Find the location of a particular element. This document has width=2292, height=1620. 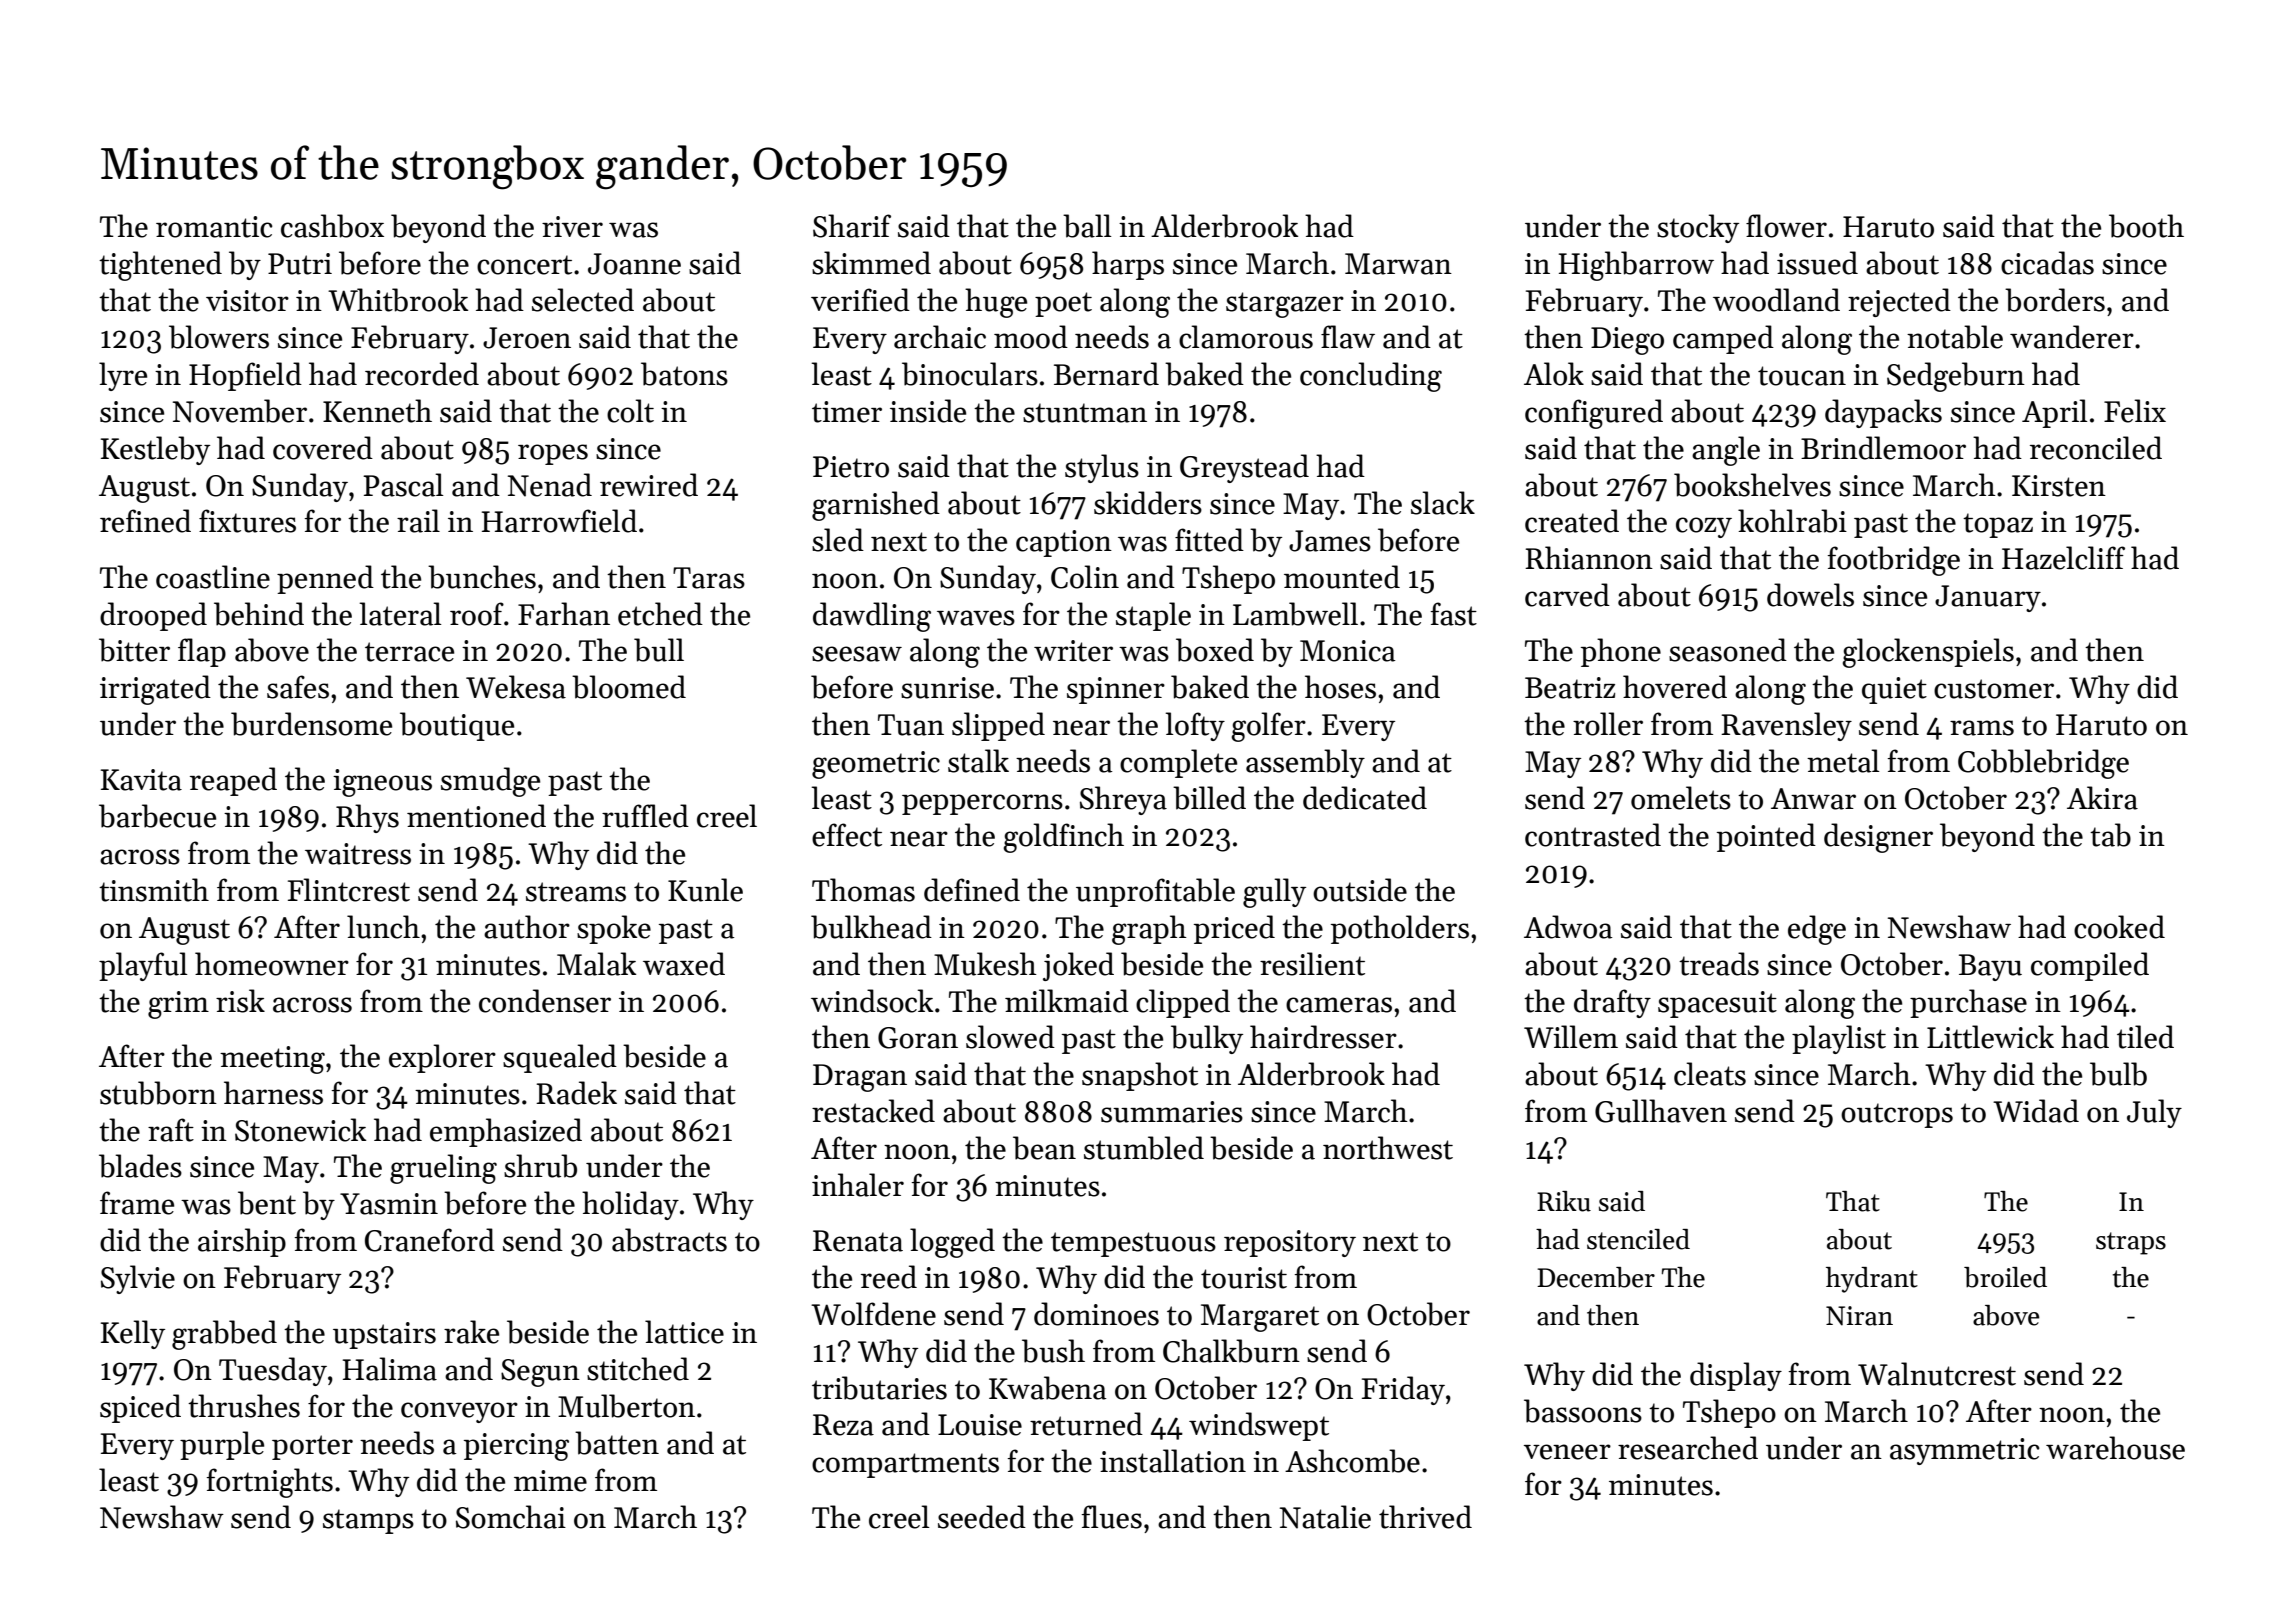

notable is located at coordinates (1955, 337).
